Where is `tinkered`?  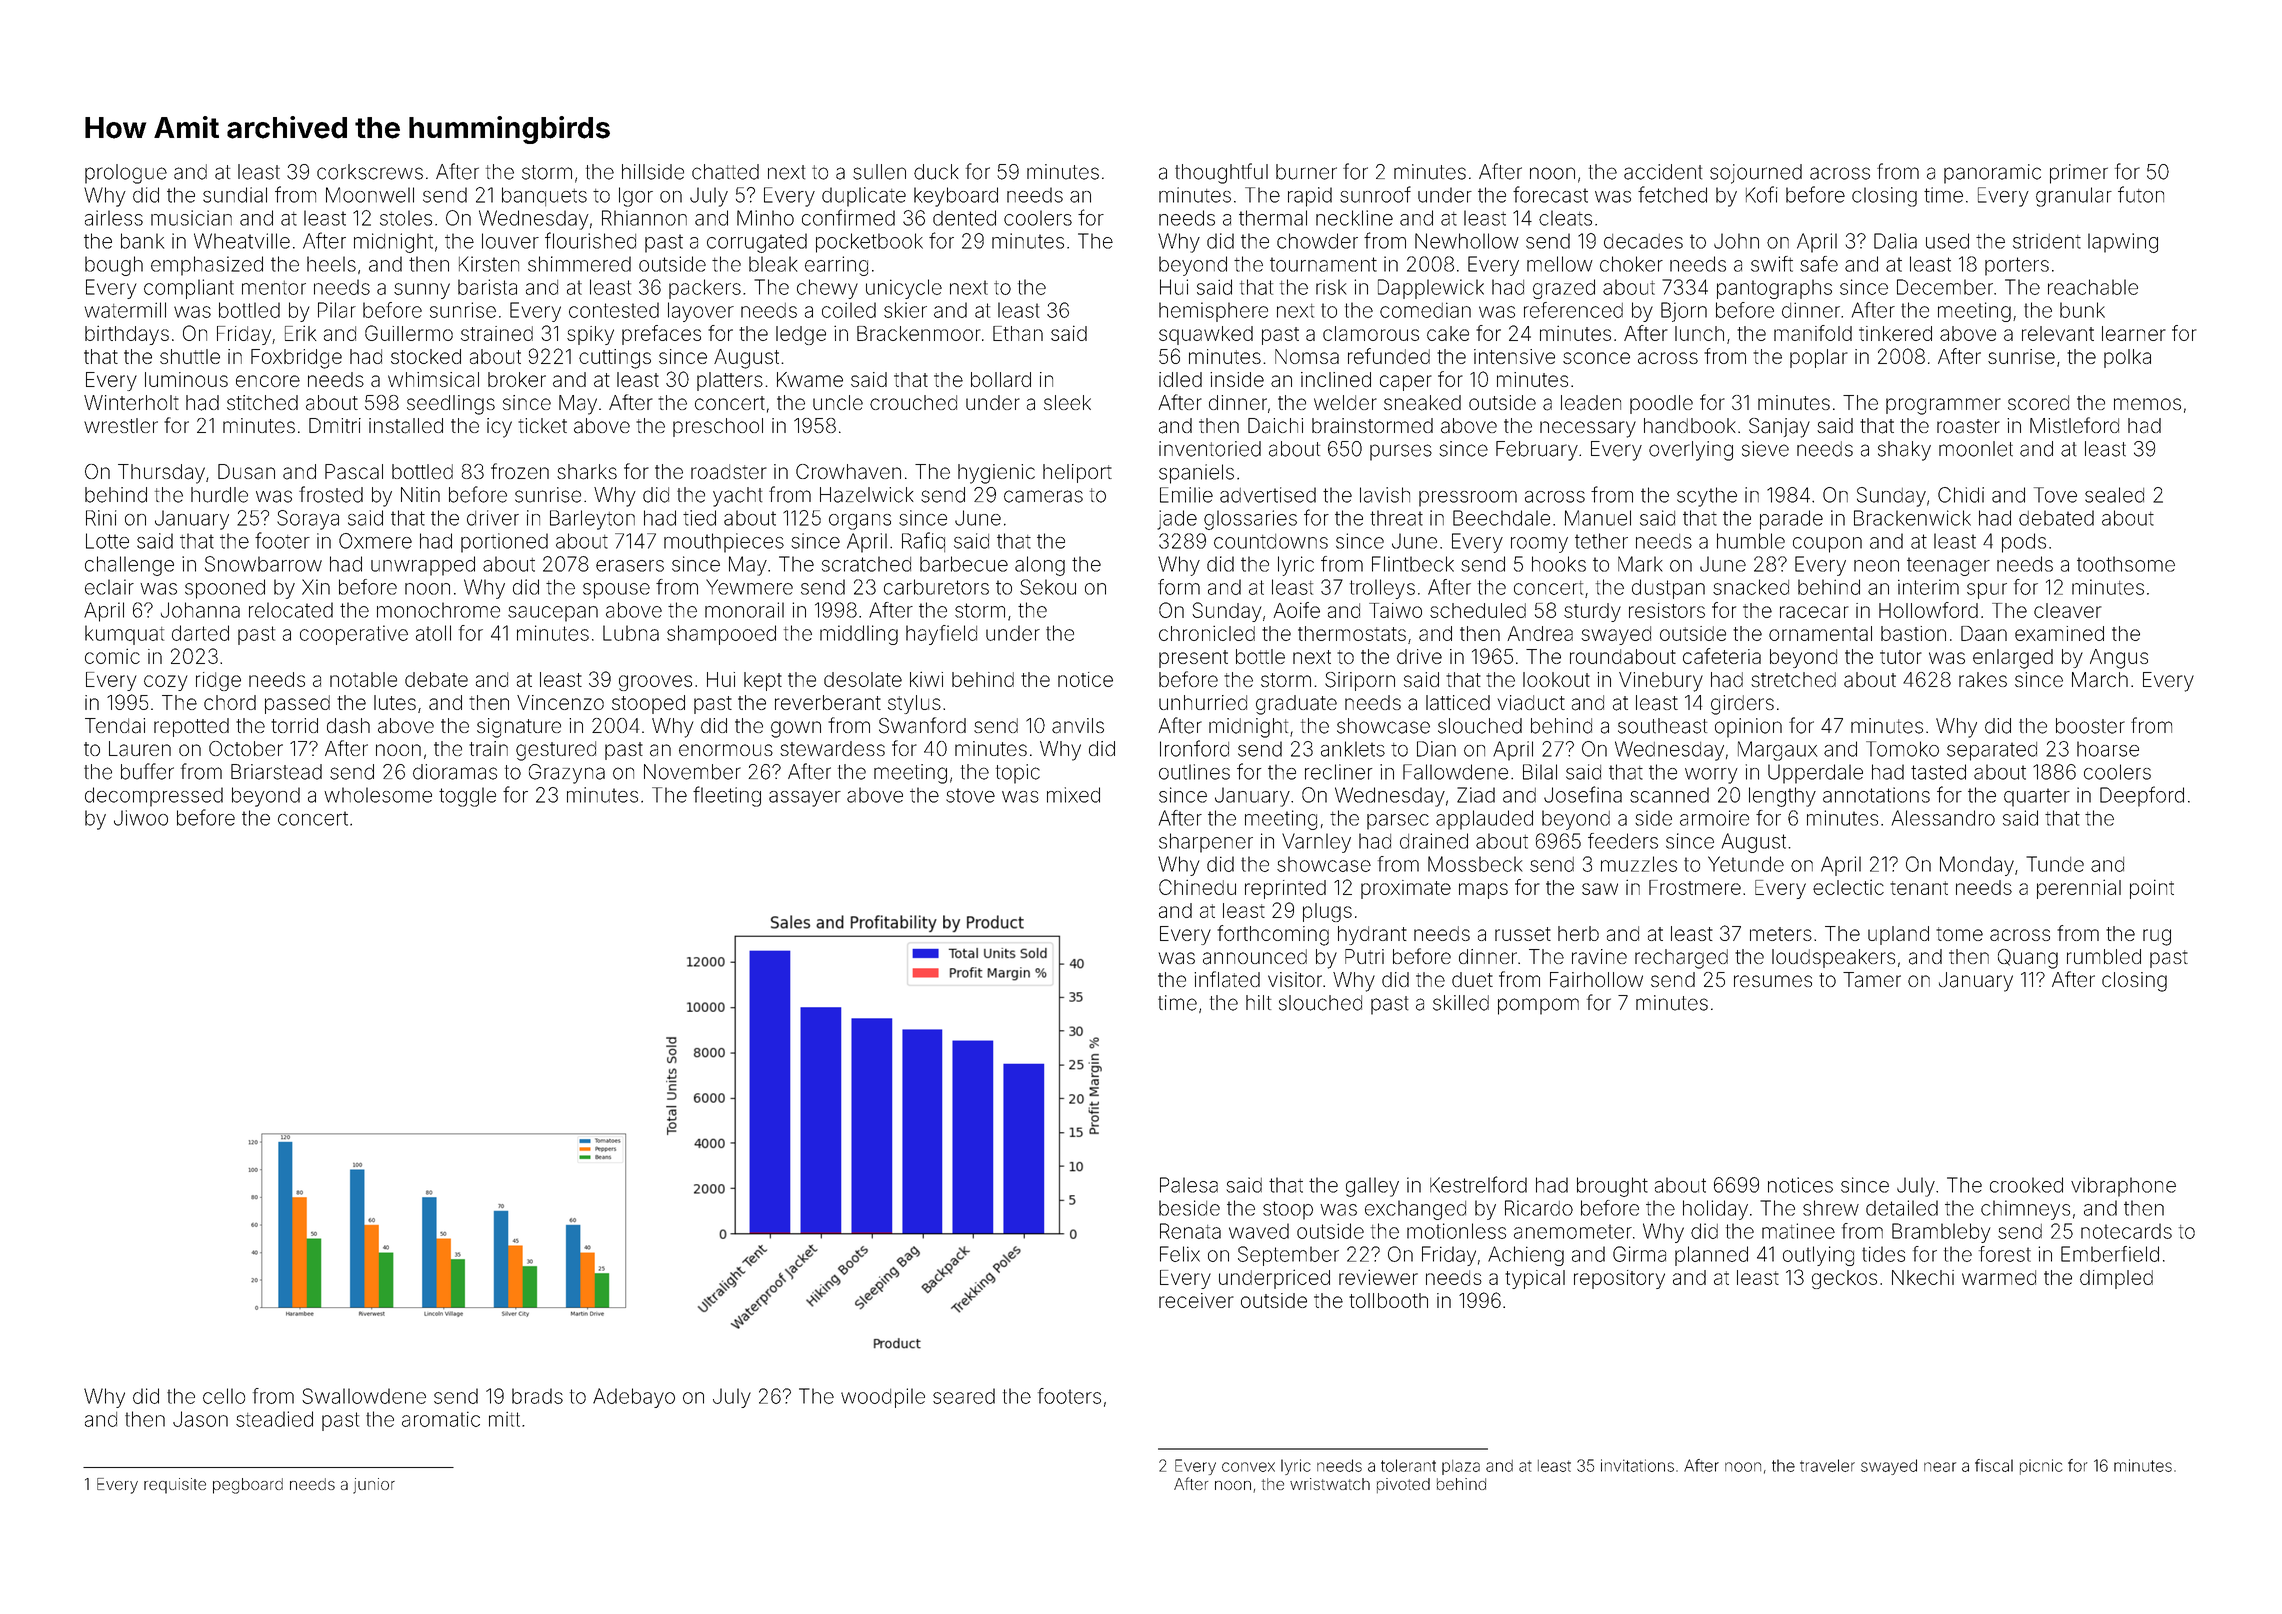 tinkered is located at coordinates (1895, 333).
